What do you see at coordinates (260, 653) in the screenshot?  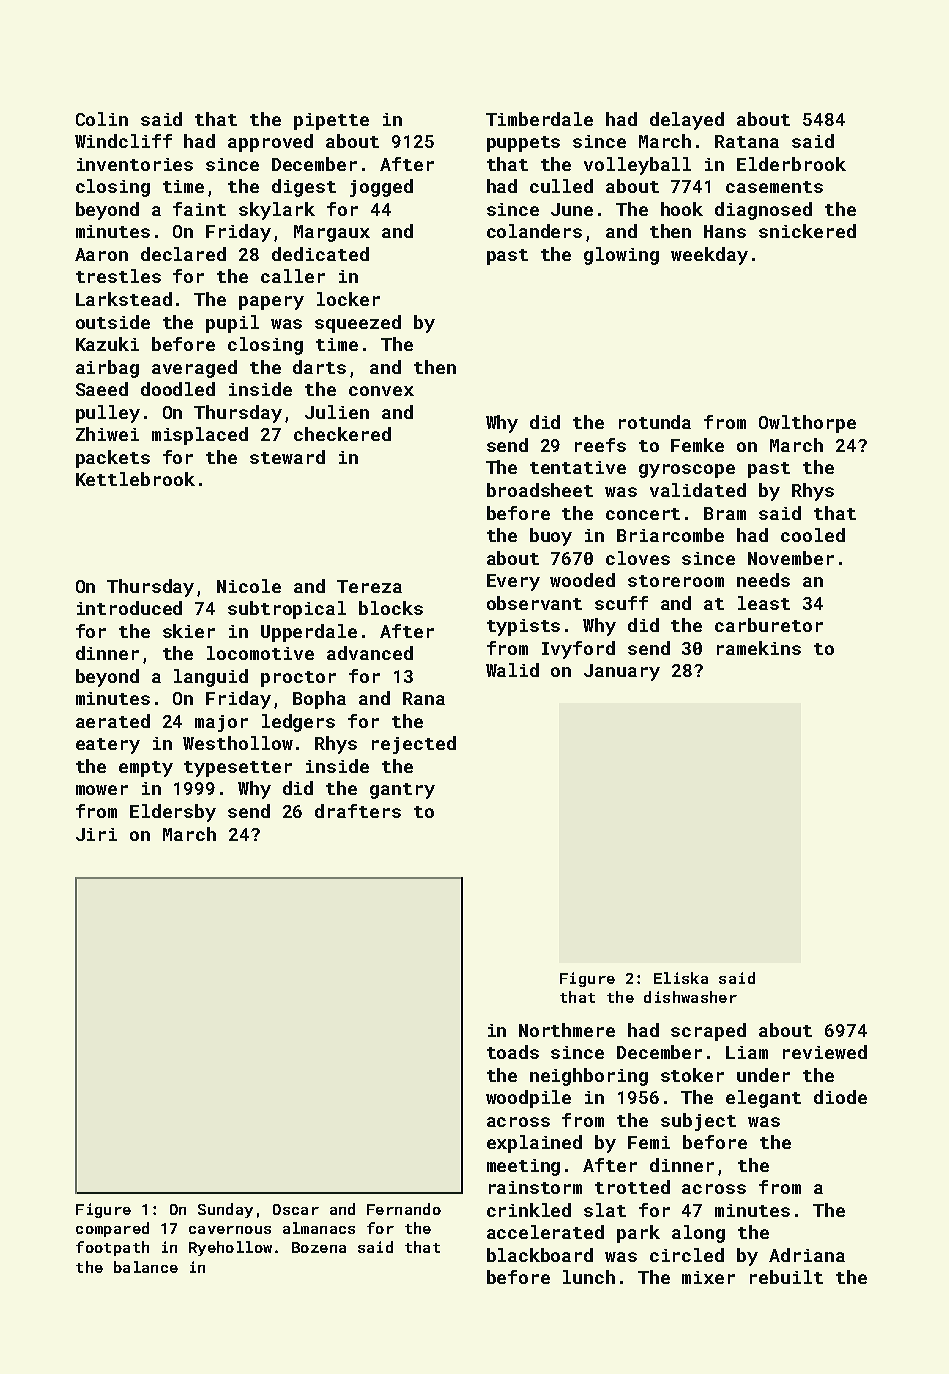 I see `locomotive` at bounding box center [260, 653].
